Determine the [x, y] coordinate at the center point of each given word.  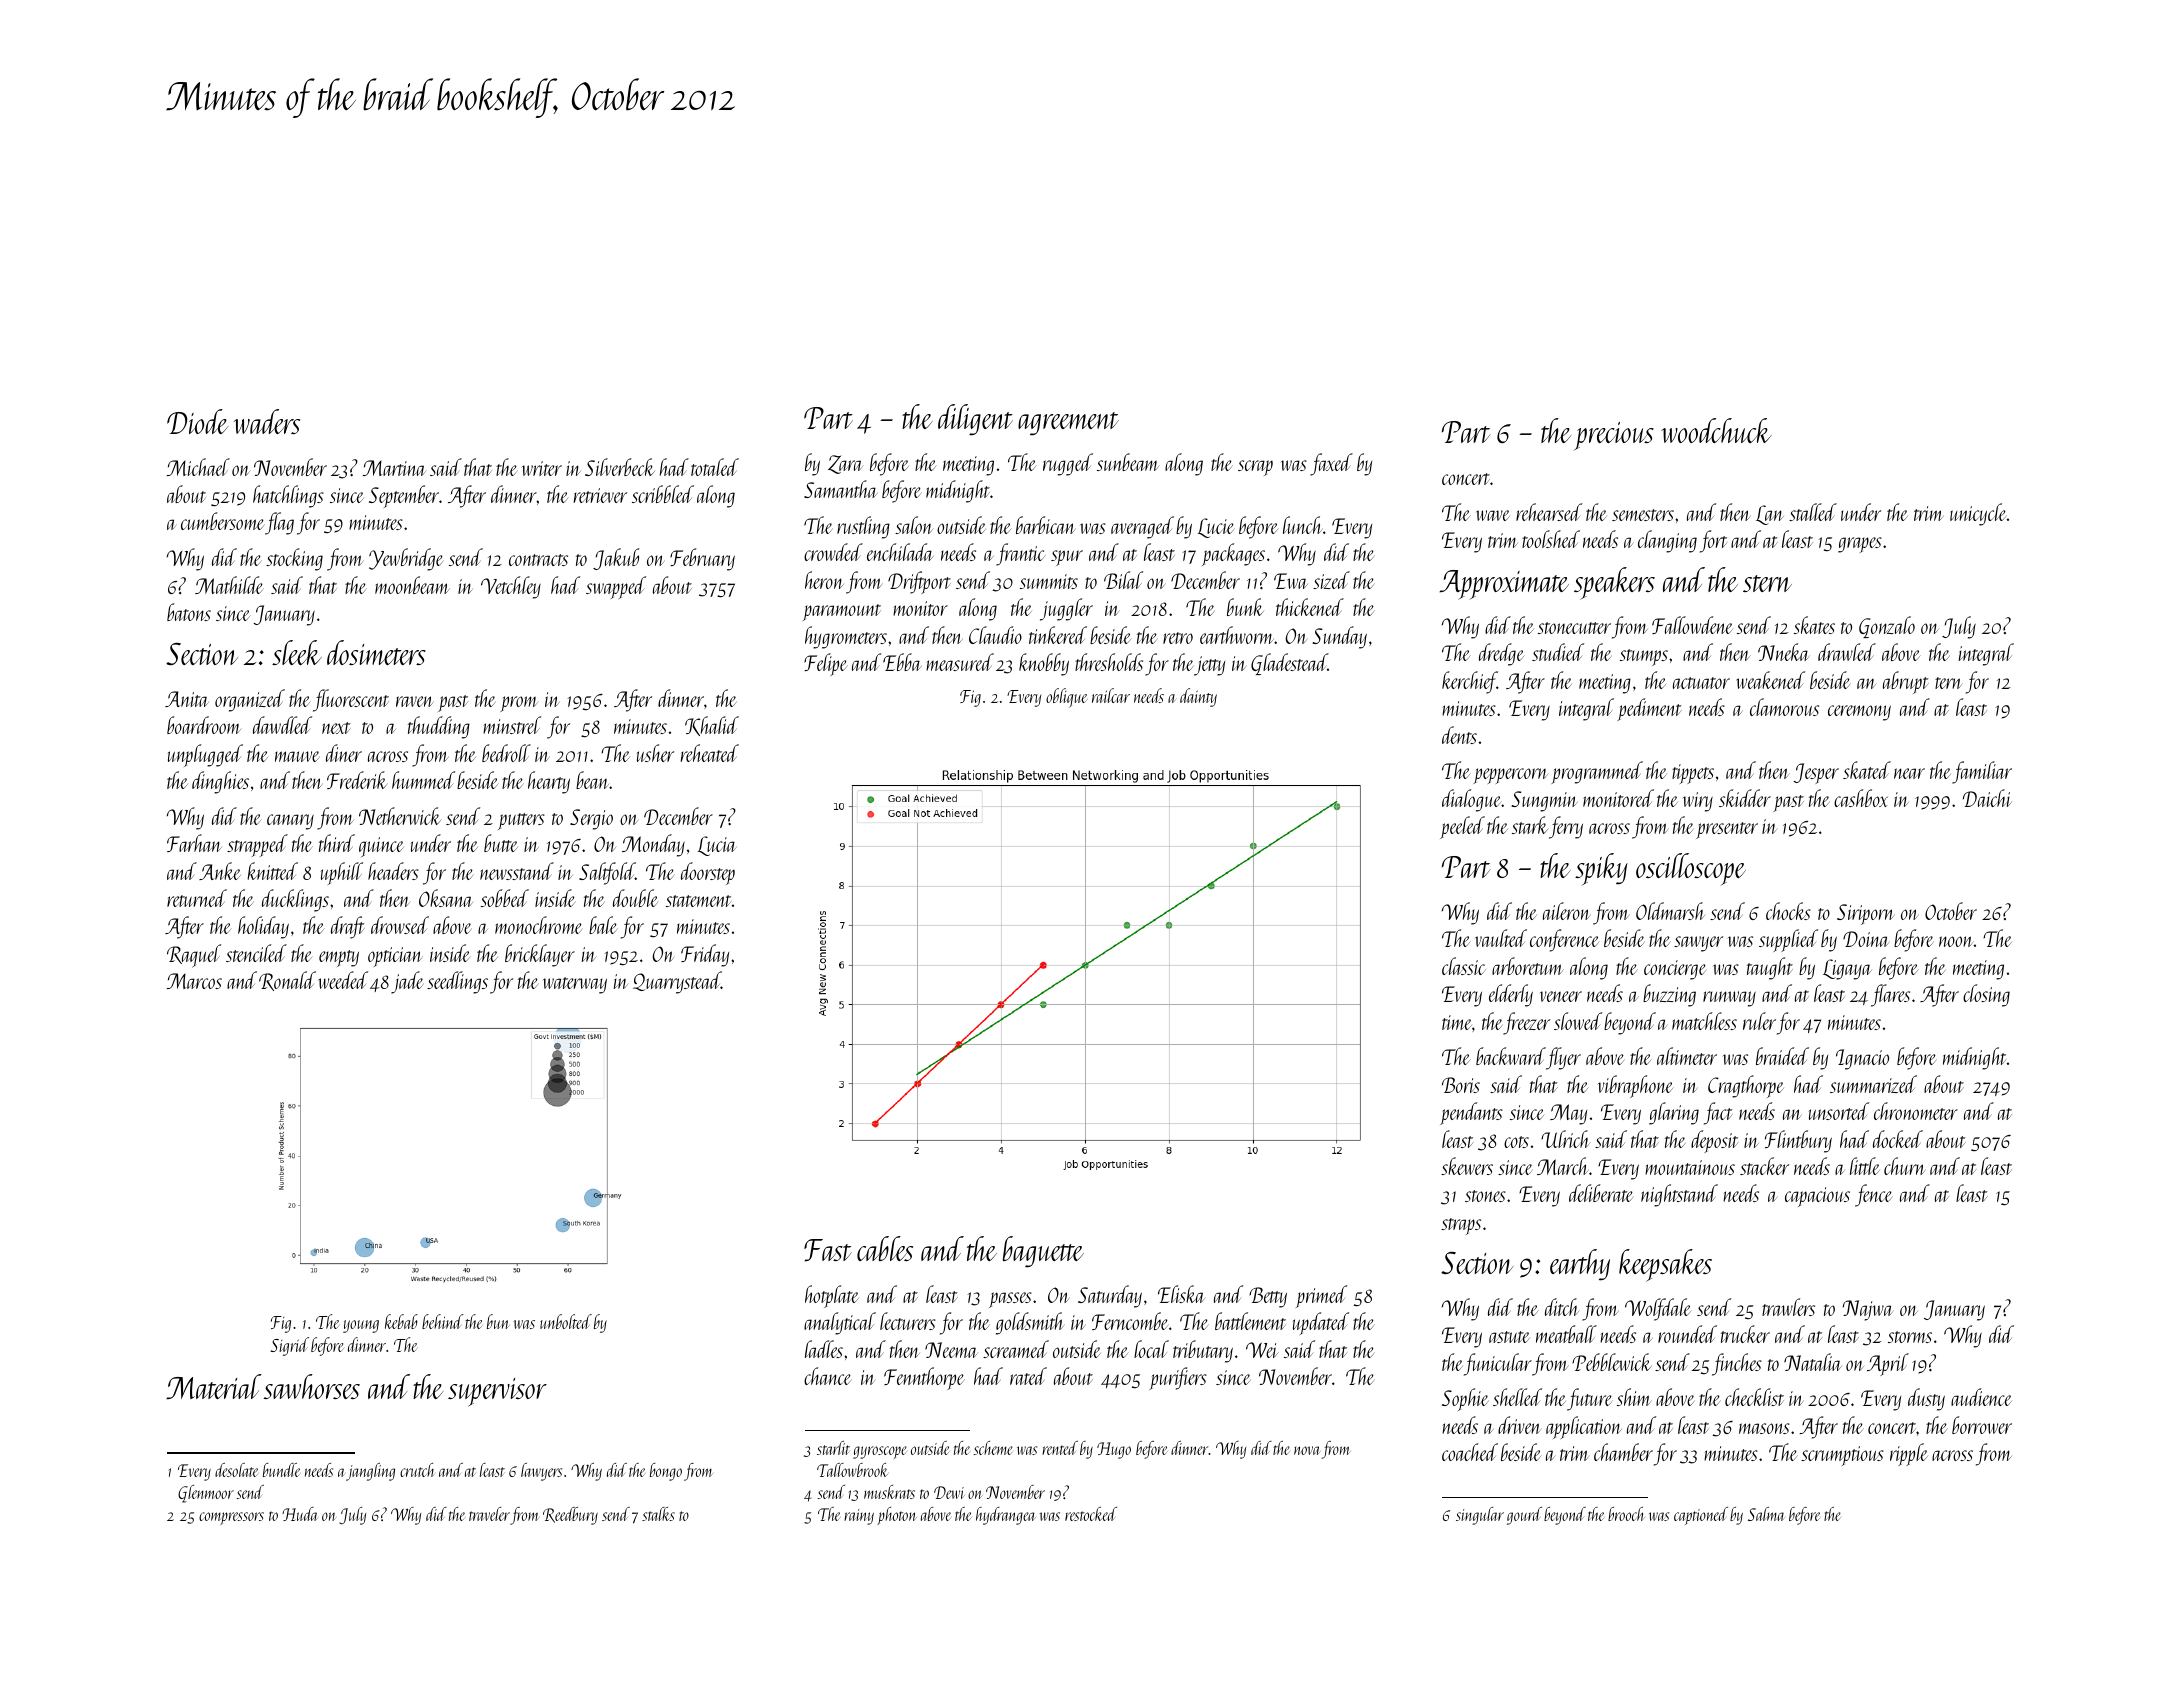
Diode [197, 421]
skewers [1467, 1166]
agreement [1068, 424]
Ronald [287, 981]
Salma [1766, 1514]
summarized [1873, 1084]
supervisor [497, 1392]
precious [1614, 436]
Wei [1262, 1350]
